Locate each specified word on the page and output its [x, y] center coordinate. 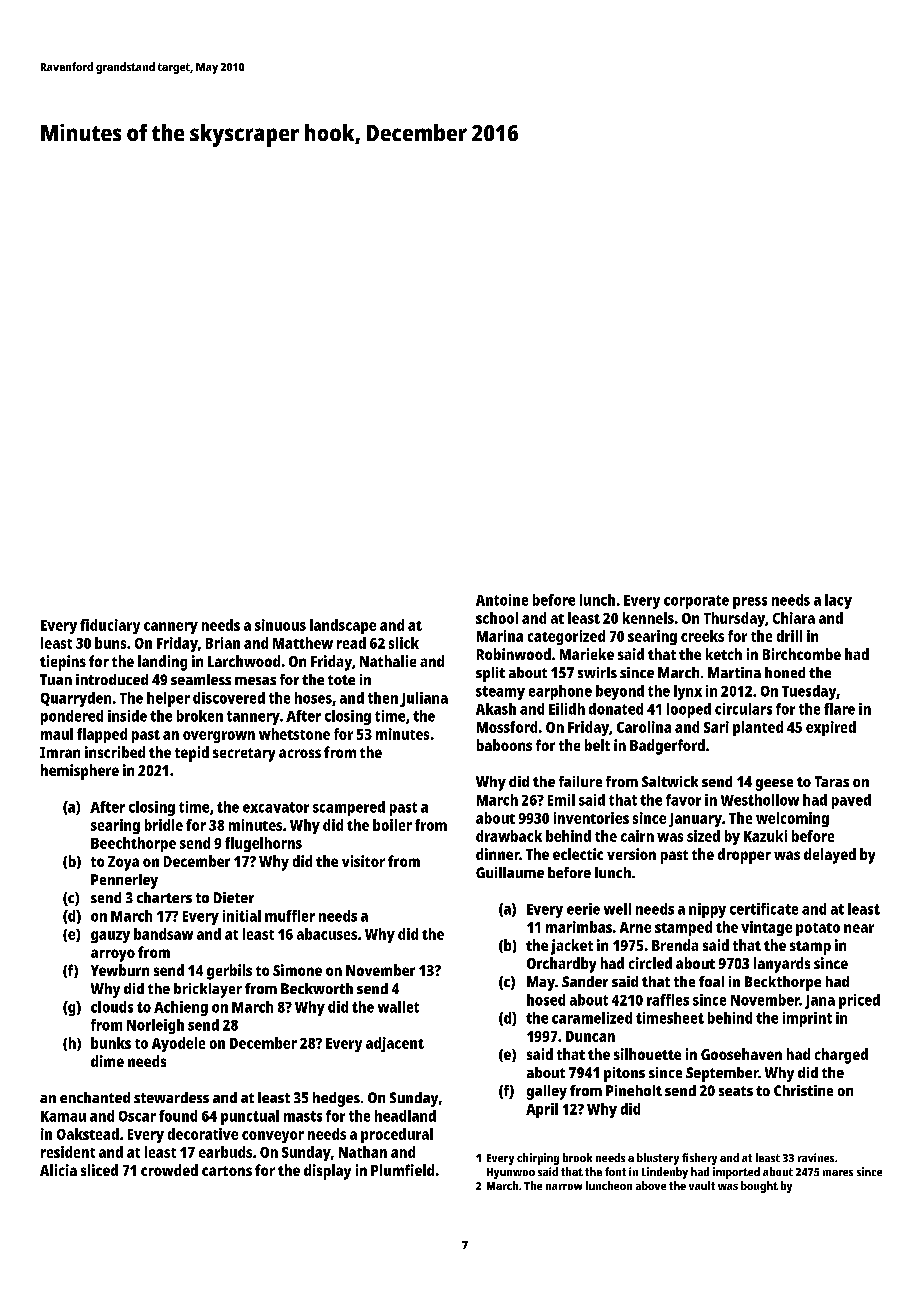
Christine [803, 1090]
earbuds [225, 1152]
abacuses [327, 934]
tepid [192, 754]
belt [597, 745]
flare [839, 709]
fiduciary [110, 626]
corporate [696, 602]
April [542, 1110]
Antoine [502, 600]
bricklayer [208, 990]
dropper [744, 856]
